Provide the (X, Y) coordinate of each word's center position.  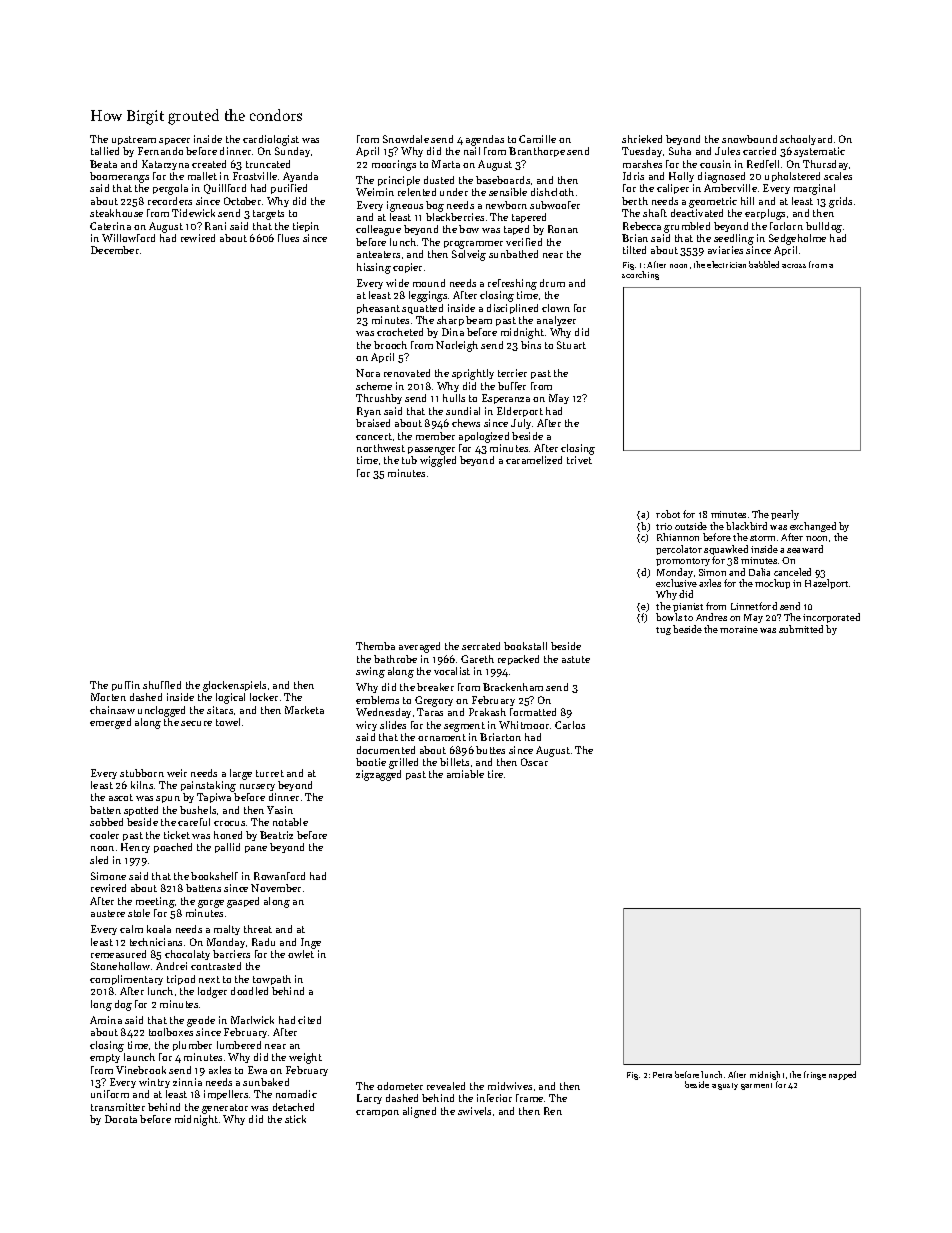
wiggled (438, 461)
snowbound (749, 139)
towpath (272, 980)
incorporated (831, 618)
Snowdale (406, 139)
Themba (375, 646)
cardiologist (271, 140)
